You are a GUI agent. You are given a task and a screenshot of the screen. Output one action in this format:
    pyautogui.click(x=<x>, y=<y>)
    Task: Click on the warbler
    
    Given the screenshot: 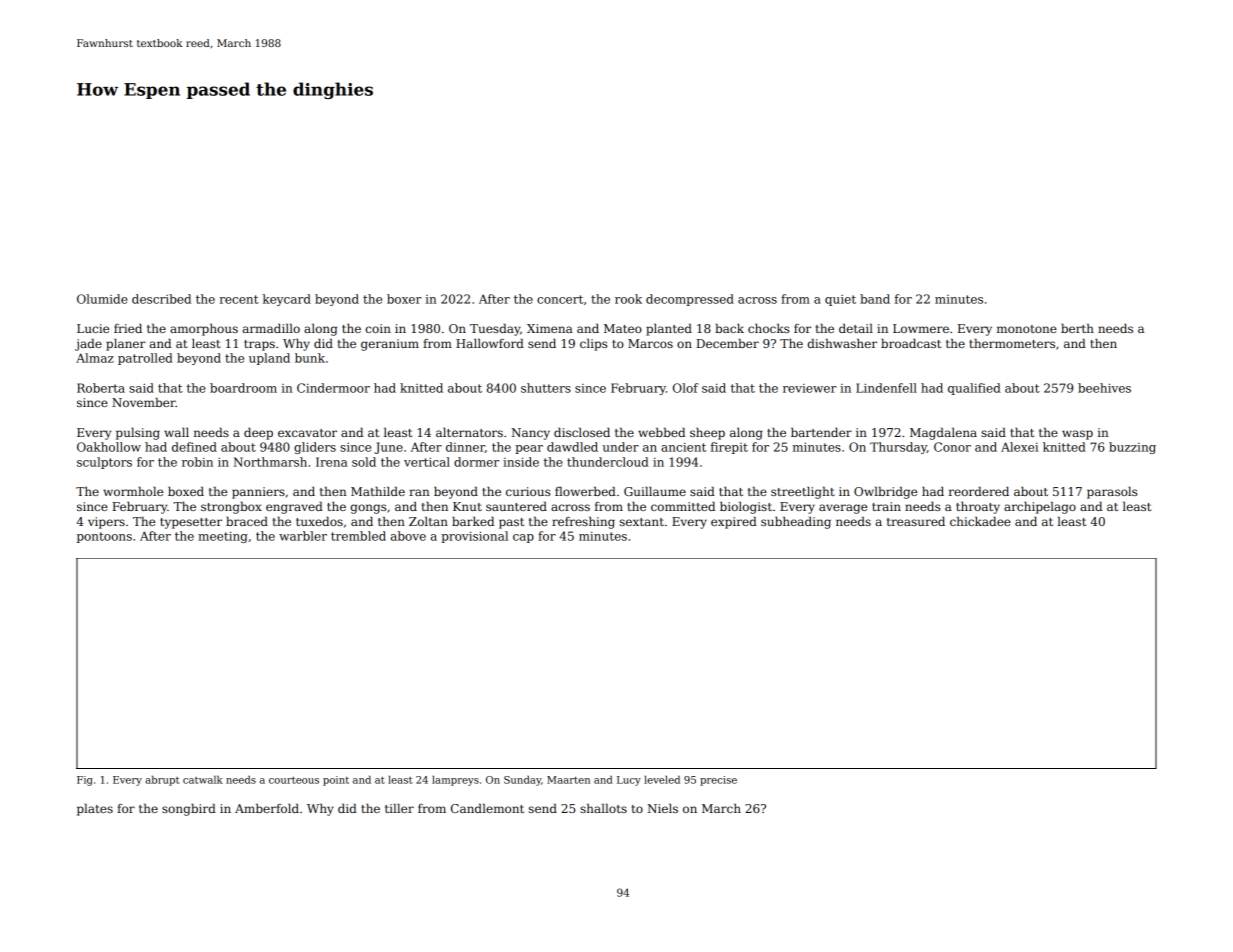 What is the action you would take?
    pyautogui.click(x=303, y=536)
